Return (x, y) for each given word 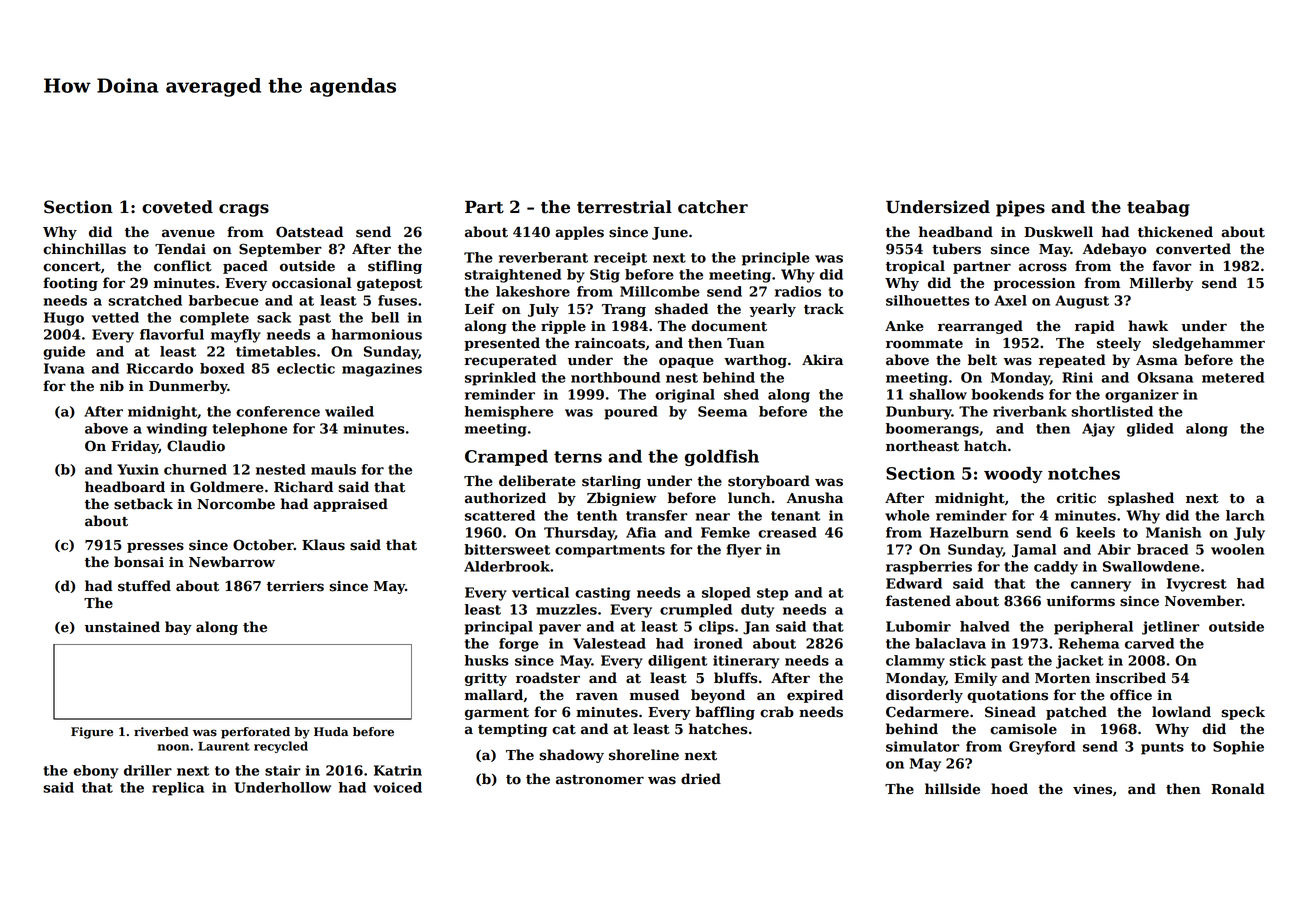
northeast (922, 446)
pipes (1020, 208)
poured (631, 413)
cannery (1101, 586)
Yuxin (138, 469)
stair (282, 770)
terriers (295, 586)
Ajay (1098, 430)
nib (112, 385)
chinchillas (84, 249)
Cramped (506, 457)
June (670, 233)
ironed (718, 643)
